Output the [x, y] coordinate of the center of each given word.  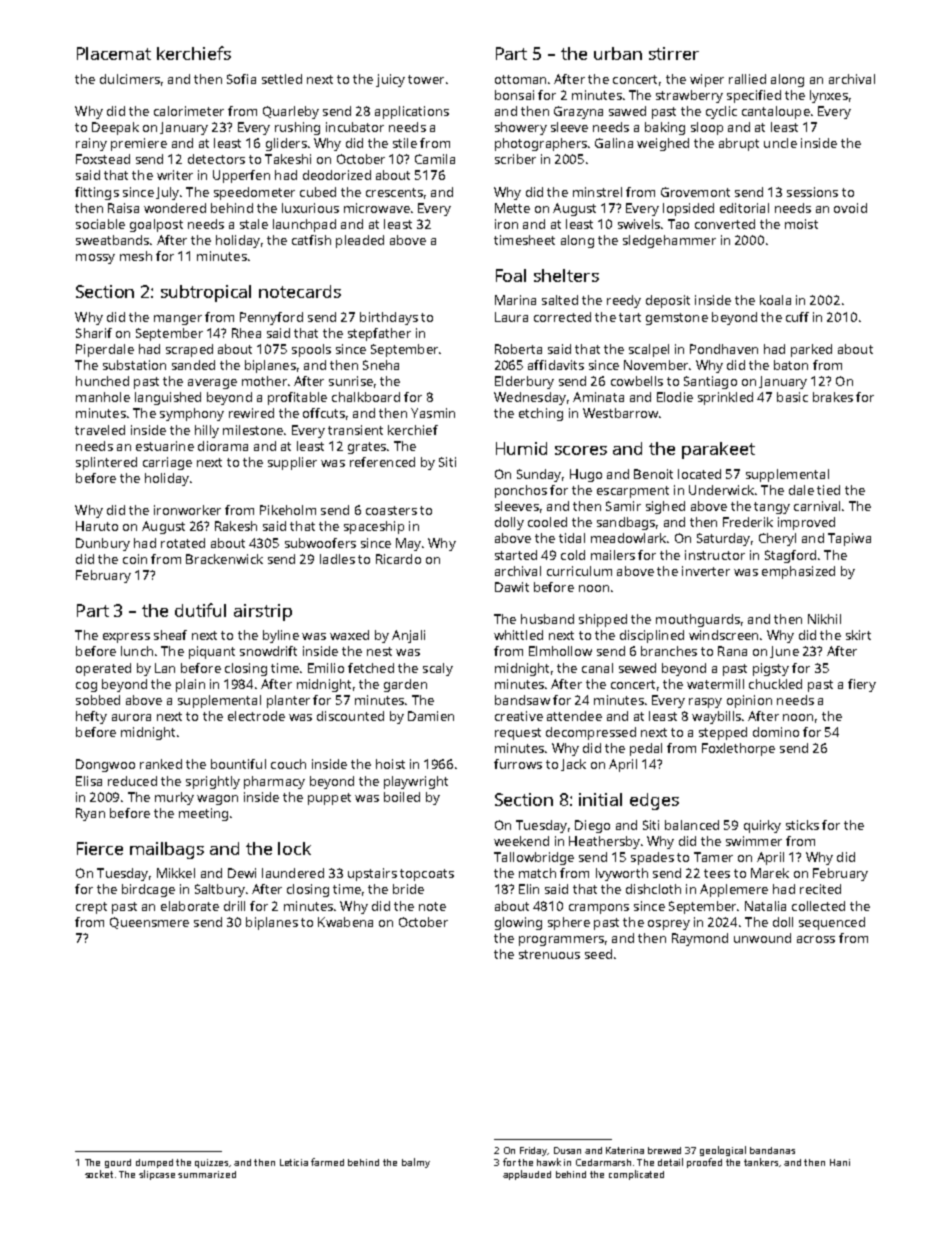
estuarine [165, 446]
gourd [118, 1163]
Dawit [512, 587]
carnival [817, 506]
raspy [705, 703]
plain [190, 685]
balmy [416, 1163]
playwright [416, 782]
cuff [797, 317]
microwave [377, 208]
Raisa [123, 208]
